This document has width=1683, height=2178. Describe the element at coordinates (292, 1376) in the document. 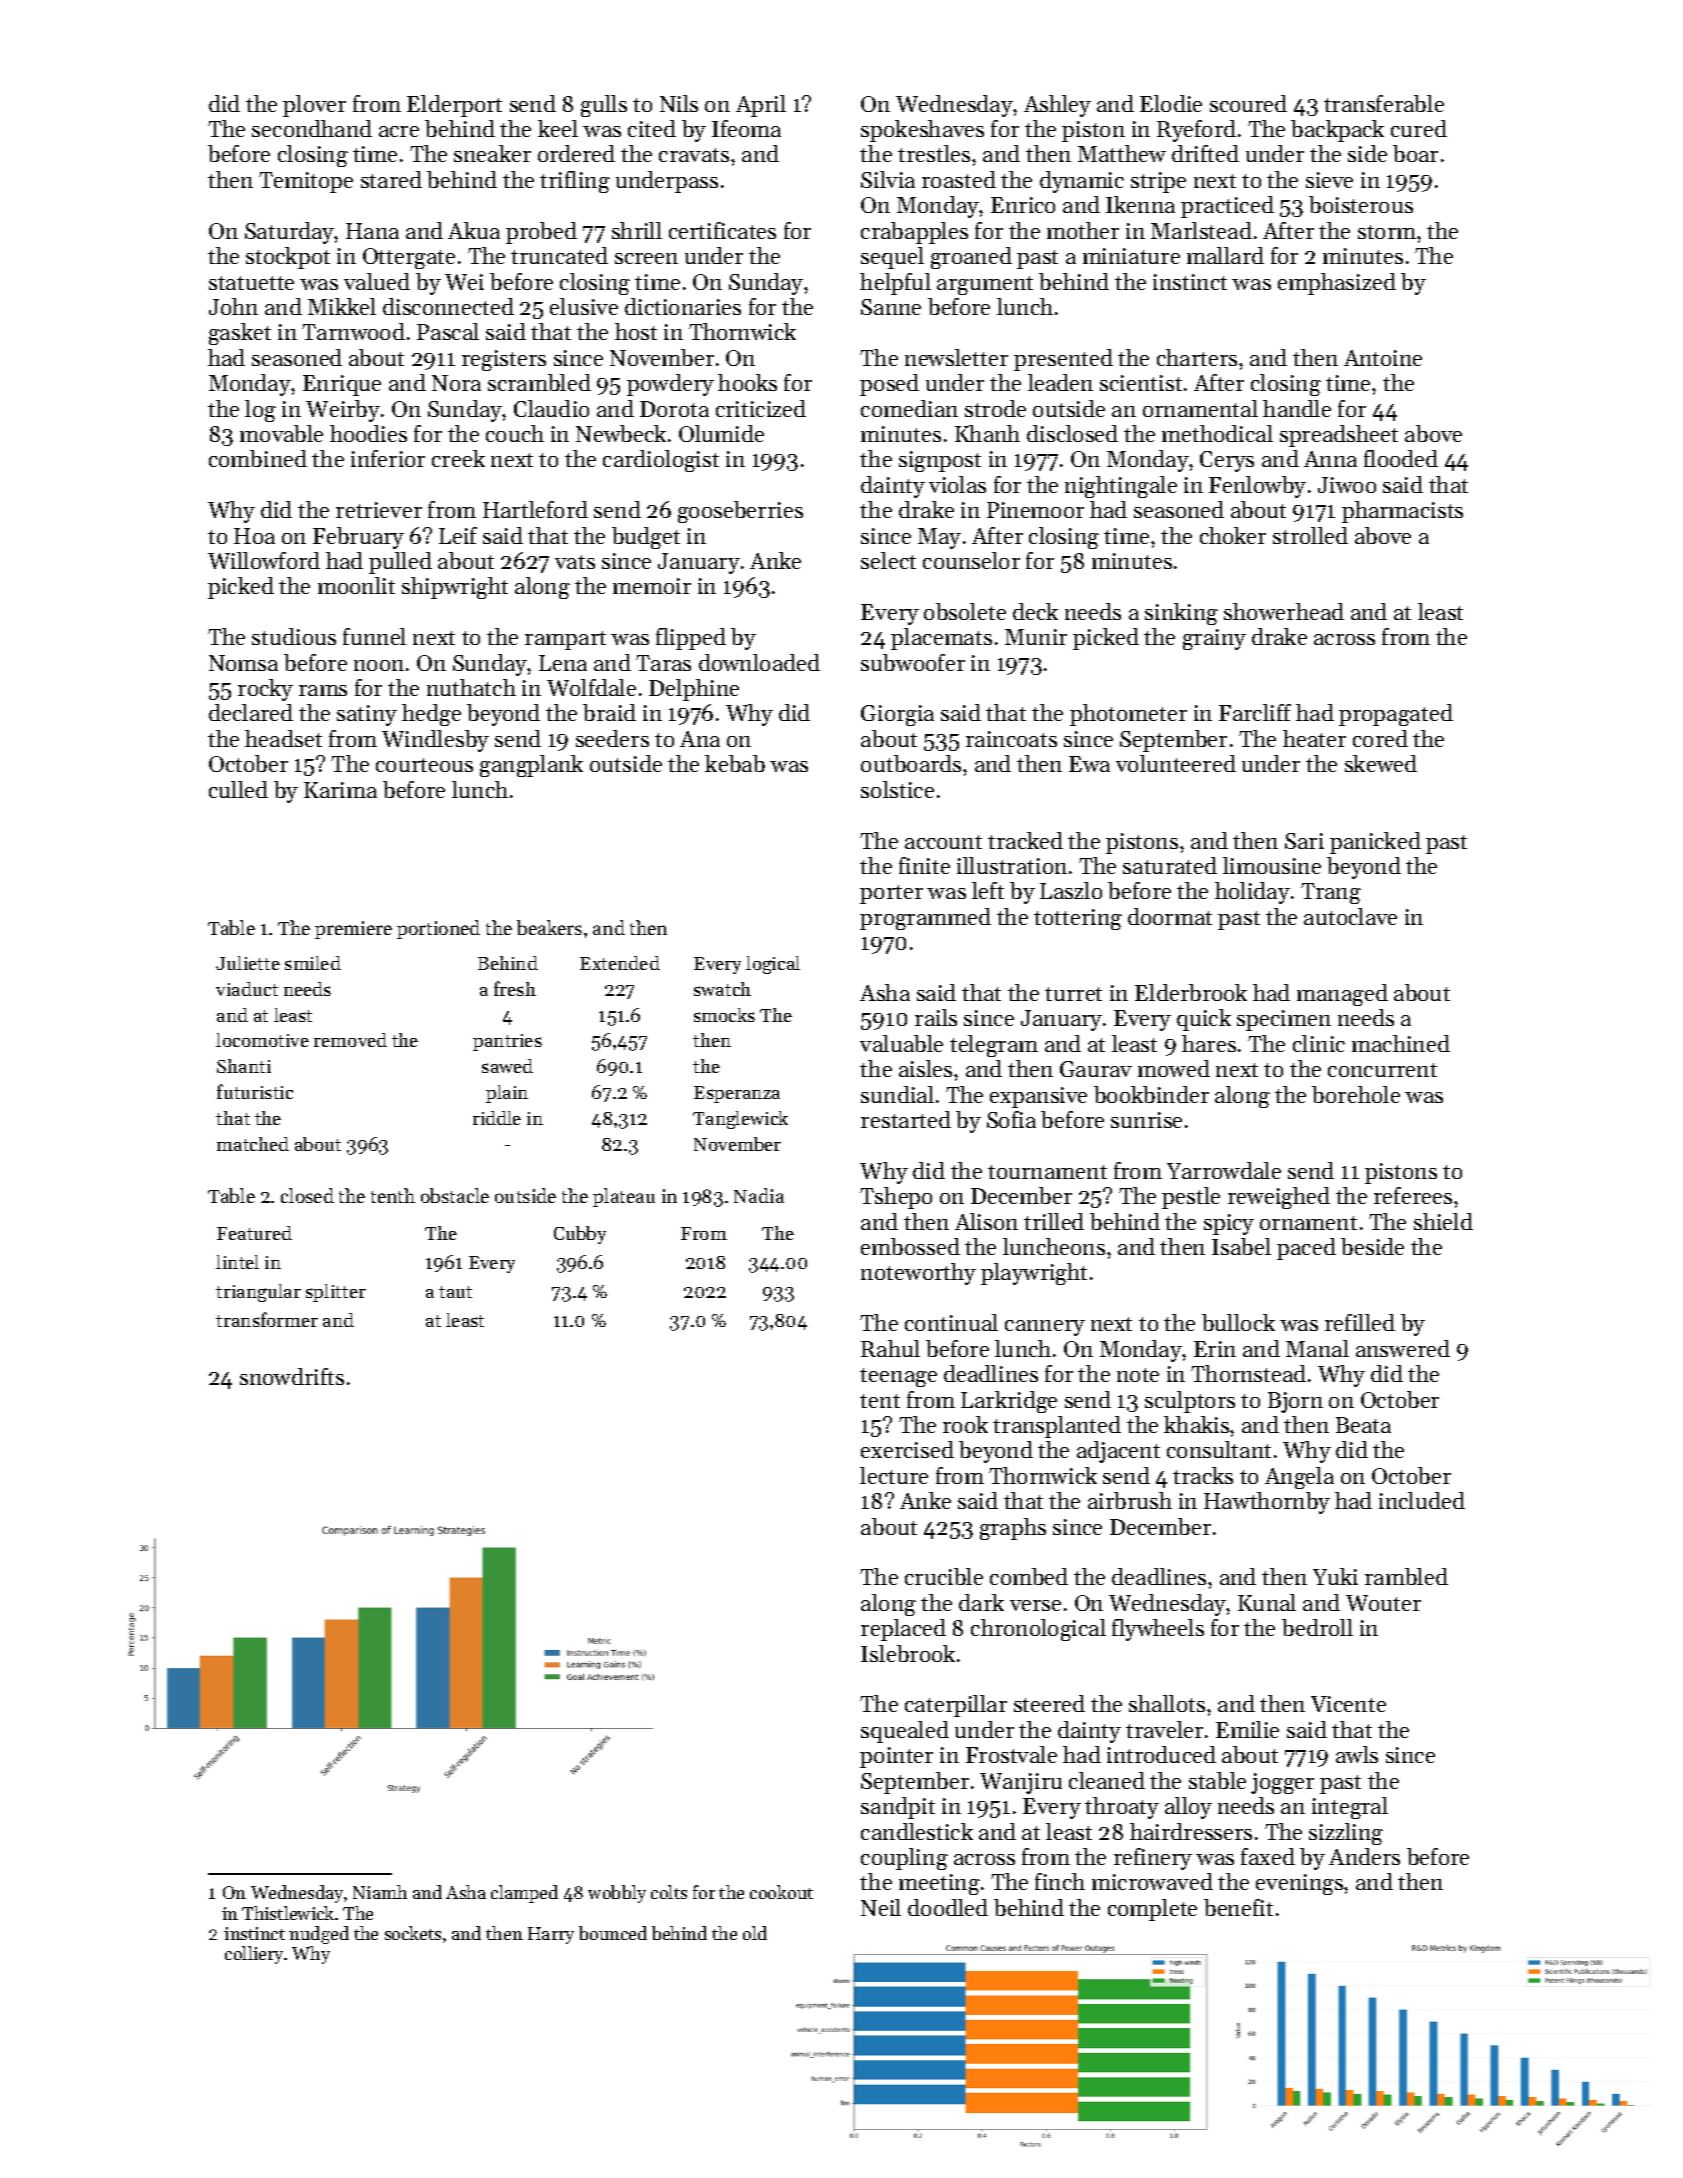

I see `snowdrifts` at that location.
